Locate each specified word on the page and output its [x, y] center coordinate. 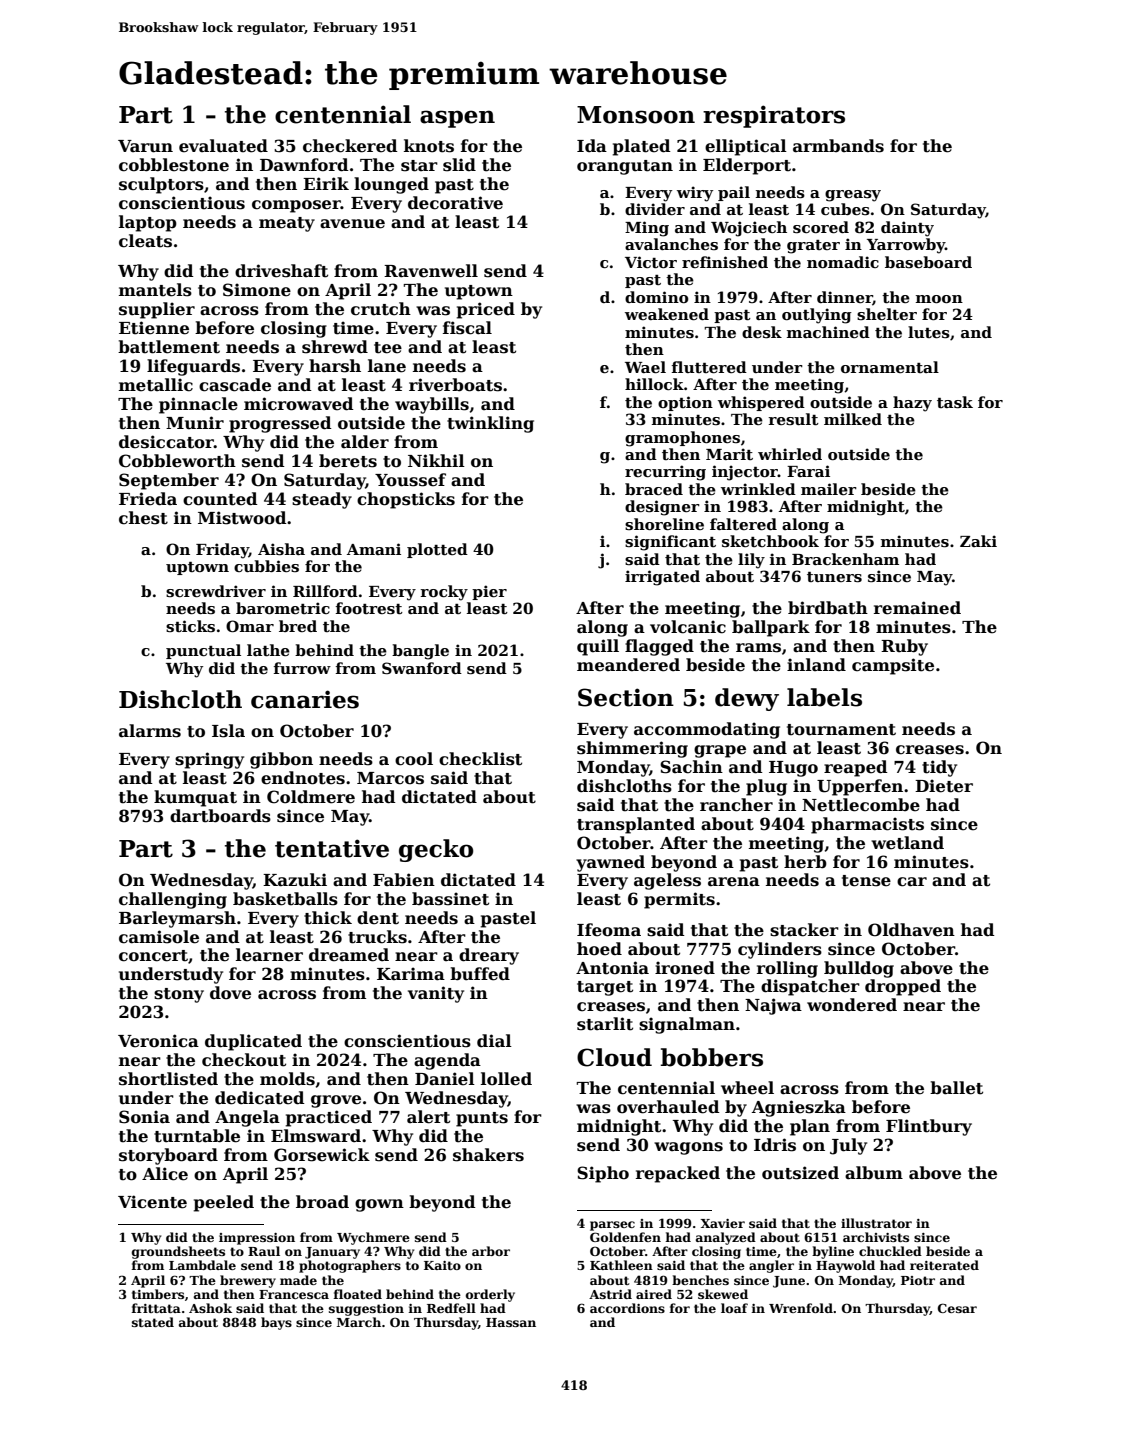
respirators [774, 116]
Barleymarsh [177, 919]
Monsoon [636, 115]
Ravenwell [431, 271]
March [359, 1322]
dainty [907, 229]
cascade [235, 385]
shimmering [632, 749]
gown [379, 1205]
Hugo [793, 769]
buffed [480, 974]
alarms [150, 731]
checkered [350, 146]
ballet [956, 1088]
